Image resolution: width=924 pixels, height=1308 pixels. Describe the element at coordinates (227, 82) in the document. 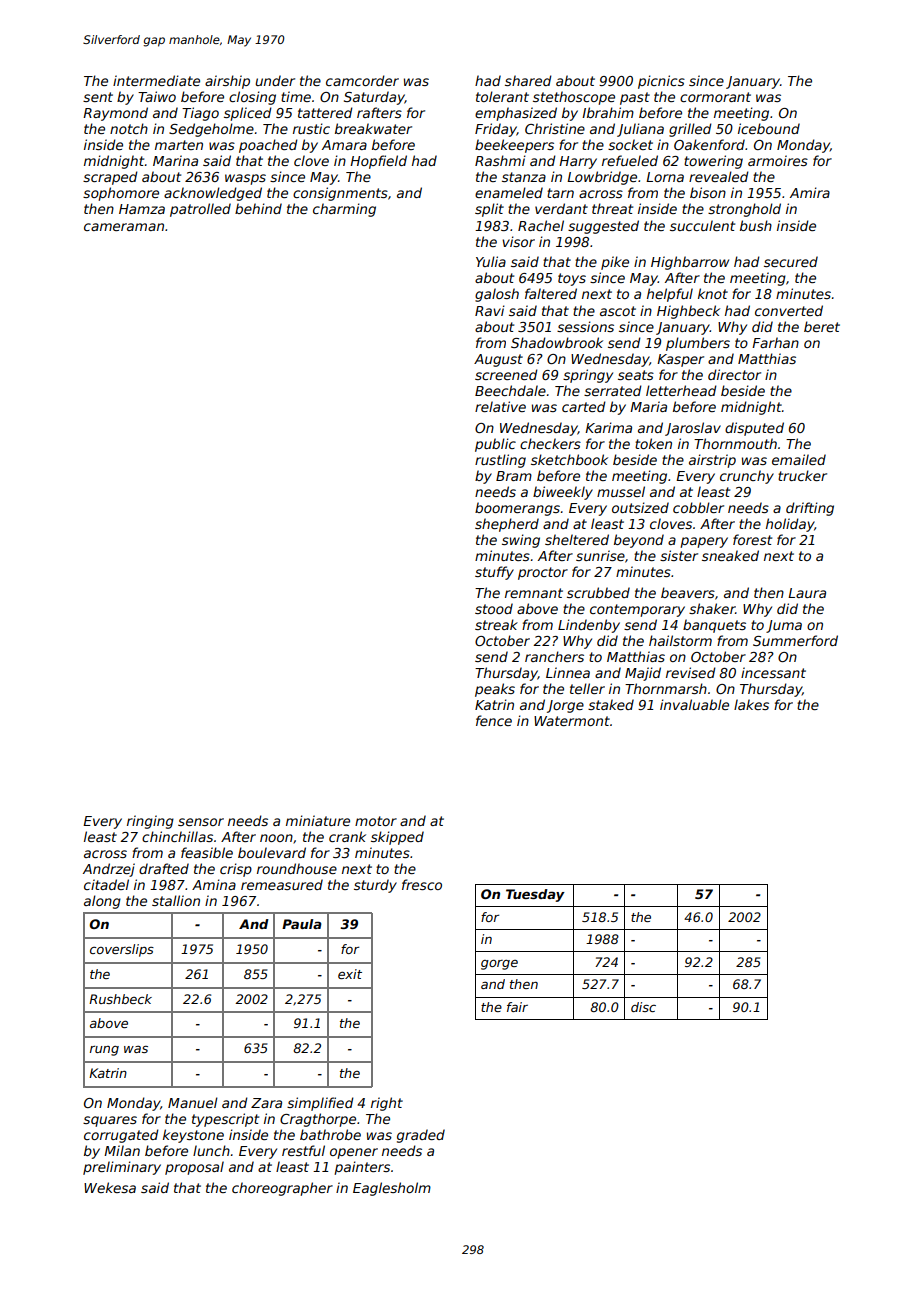

I see `airship` at that location.
